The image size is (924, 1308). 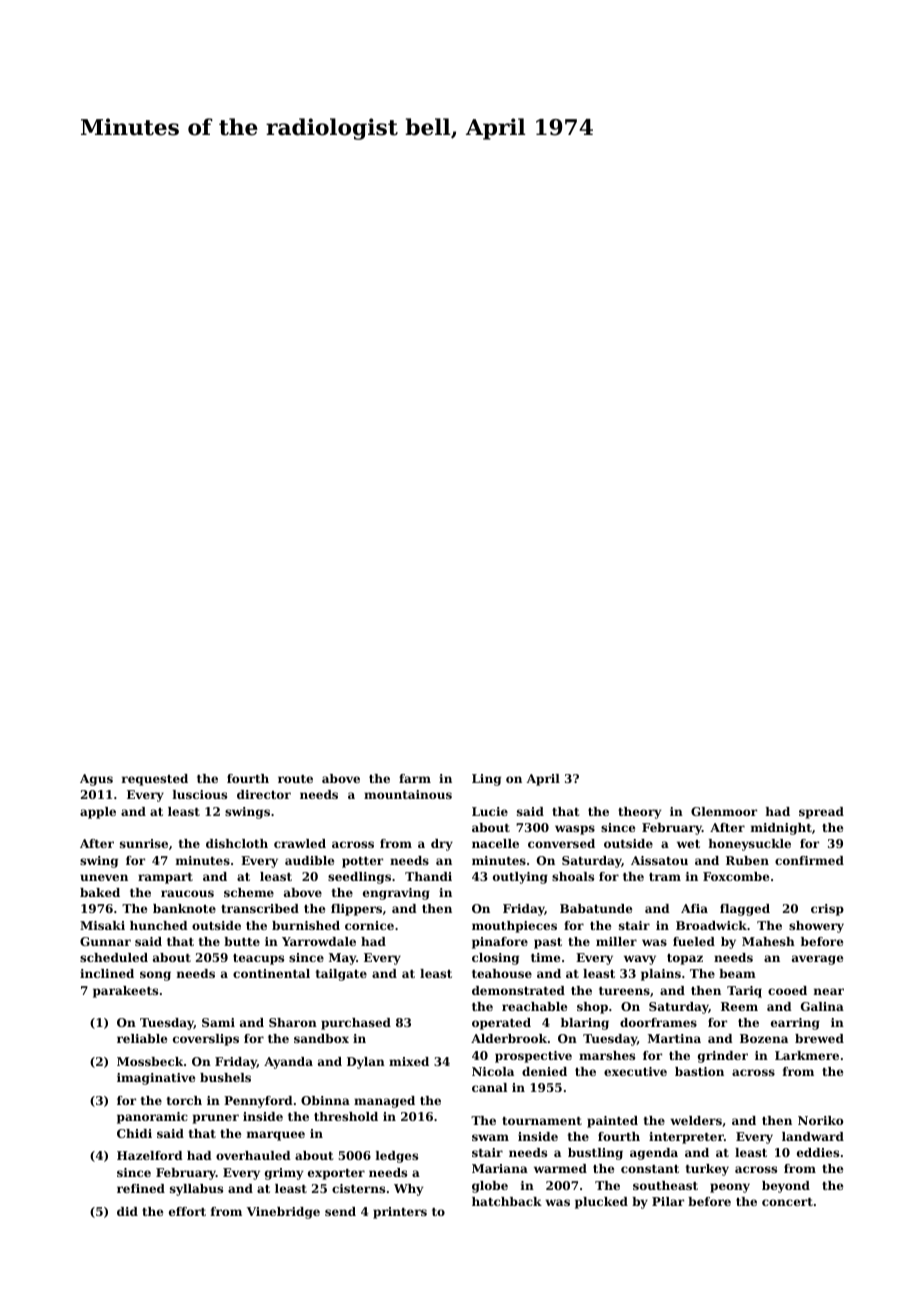 What do you see at coordinates (141, 1188) in the page?
I see `refined` at bounding box center [141, 1188].
